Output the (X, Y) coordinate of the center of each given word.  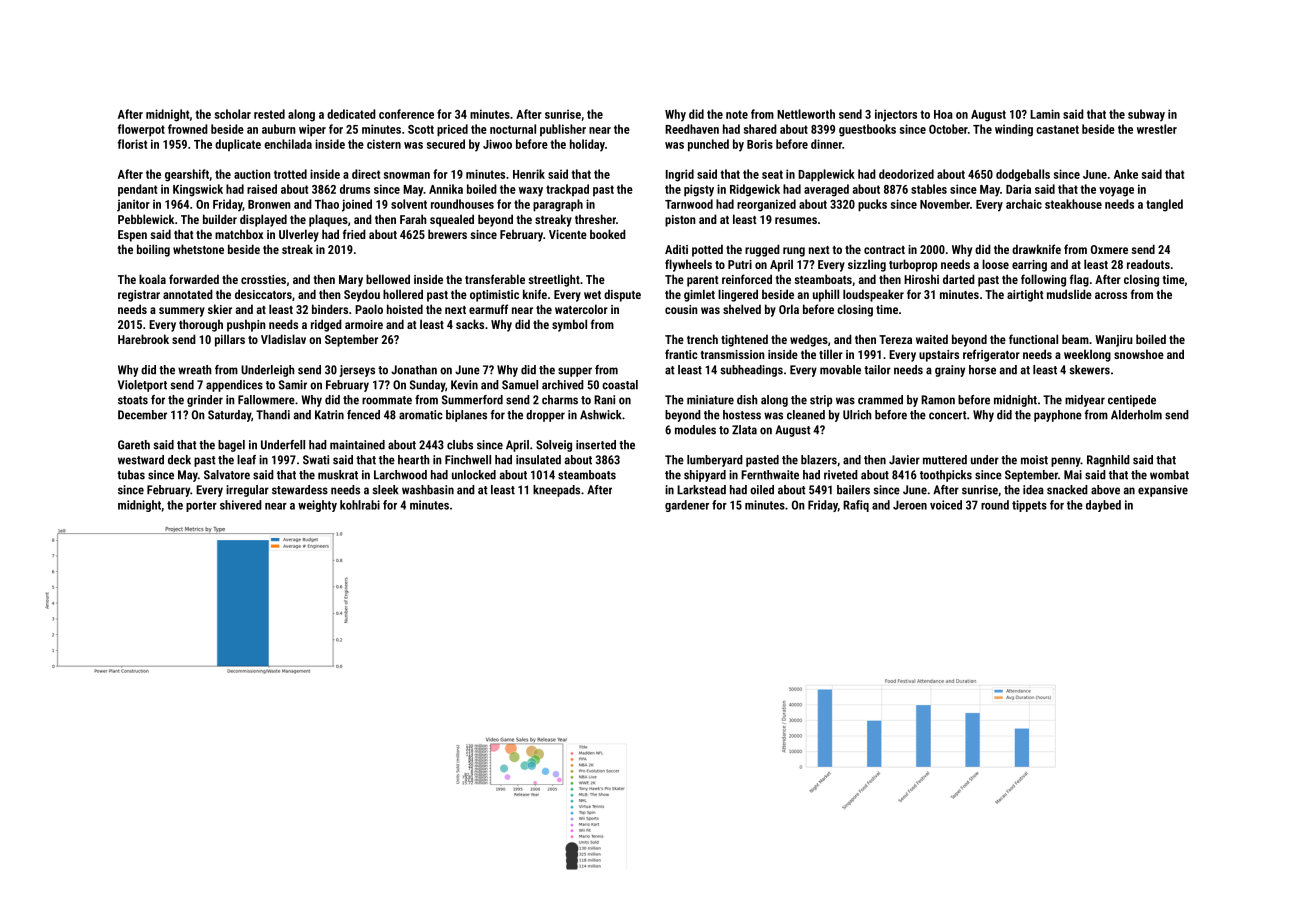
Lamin (1045, 114)
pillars (230, 340)
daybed (1103, 506)
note (737, 114)
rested (269, 114)
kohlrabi (360, 505)
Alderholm (1136, 415)
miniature (710, 400)
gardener (687, 506)
